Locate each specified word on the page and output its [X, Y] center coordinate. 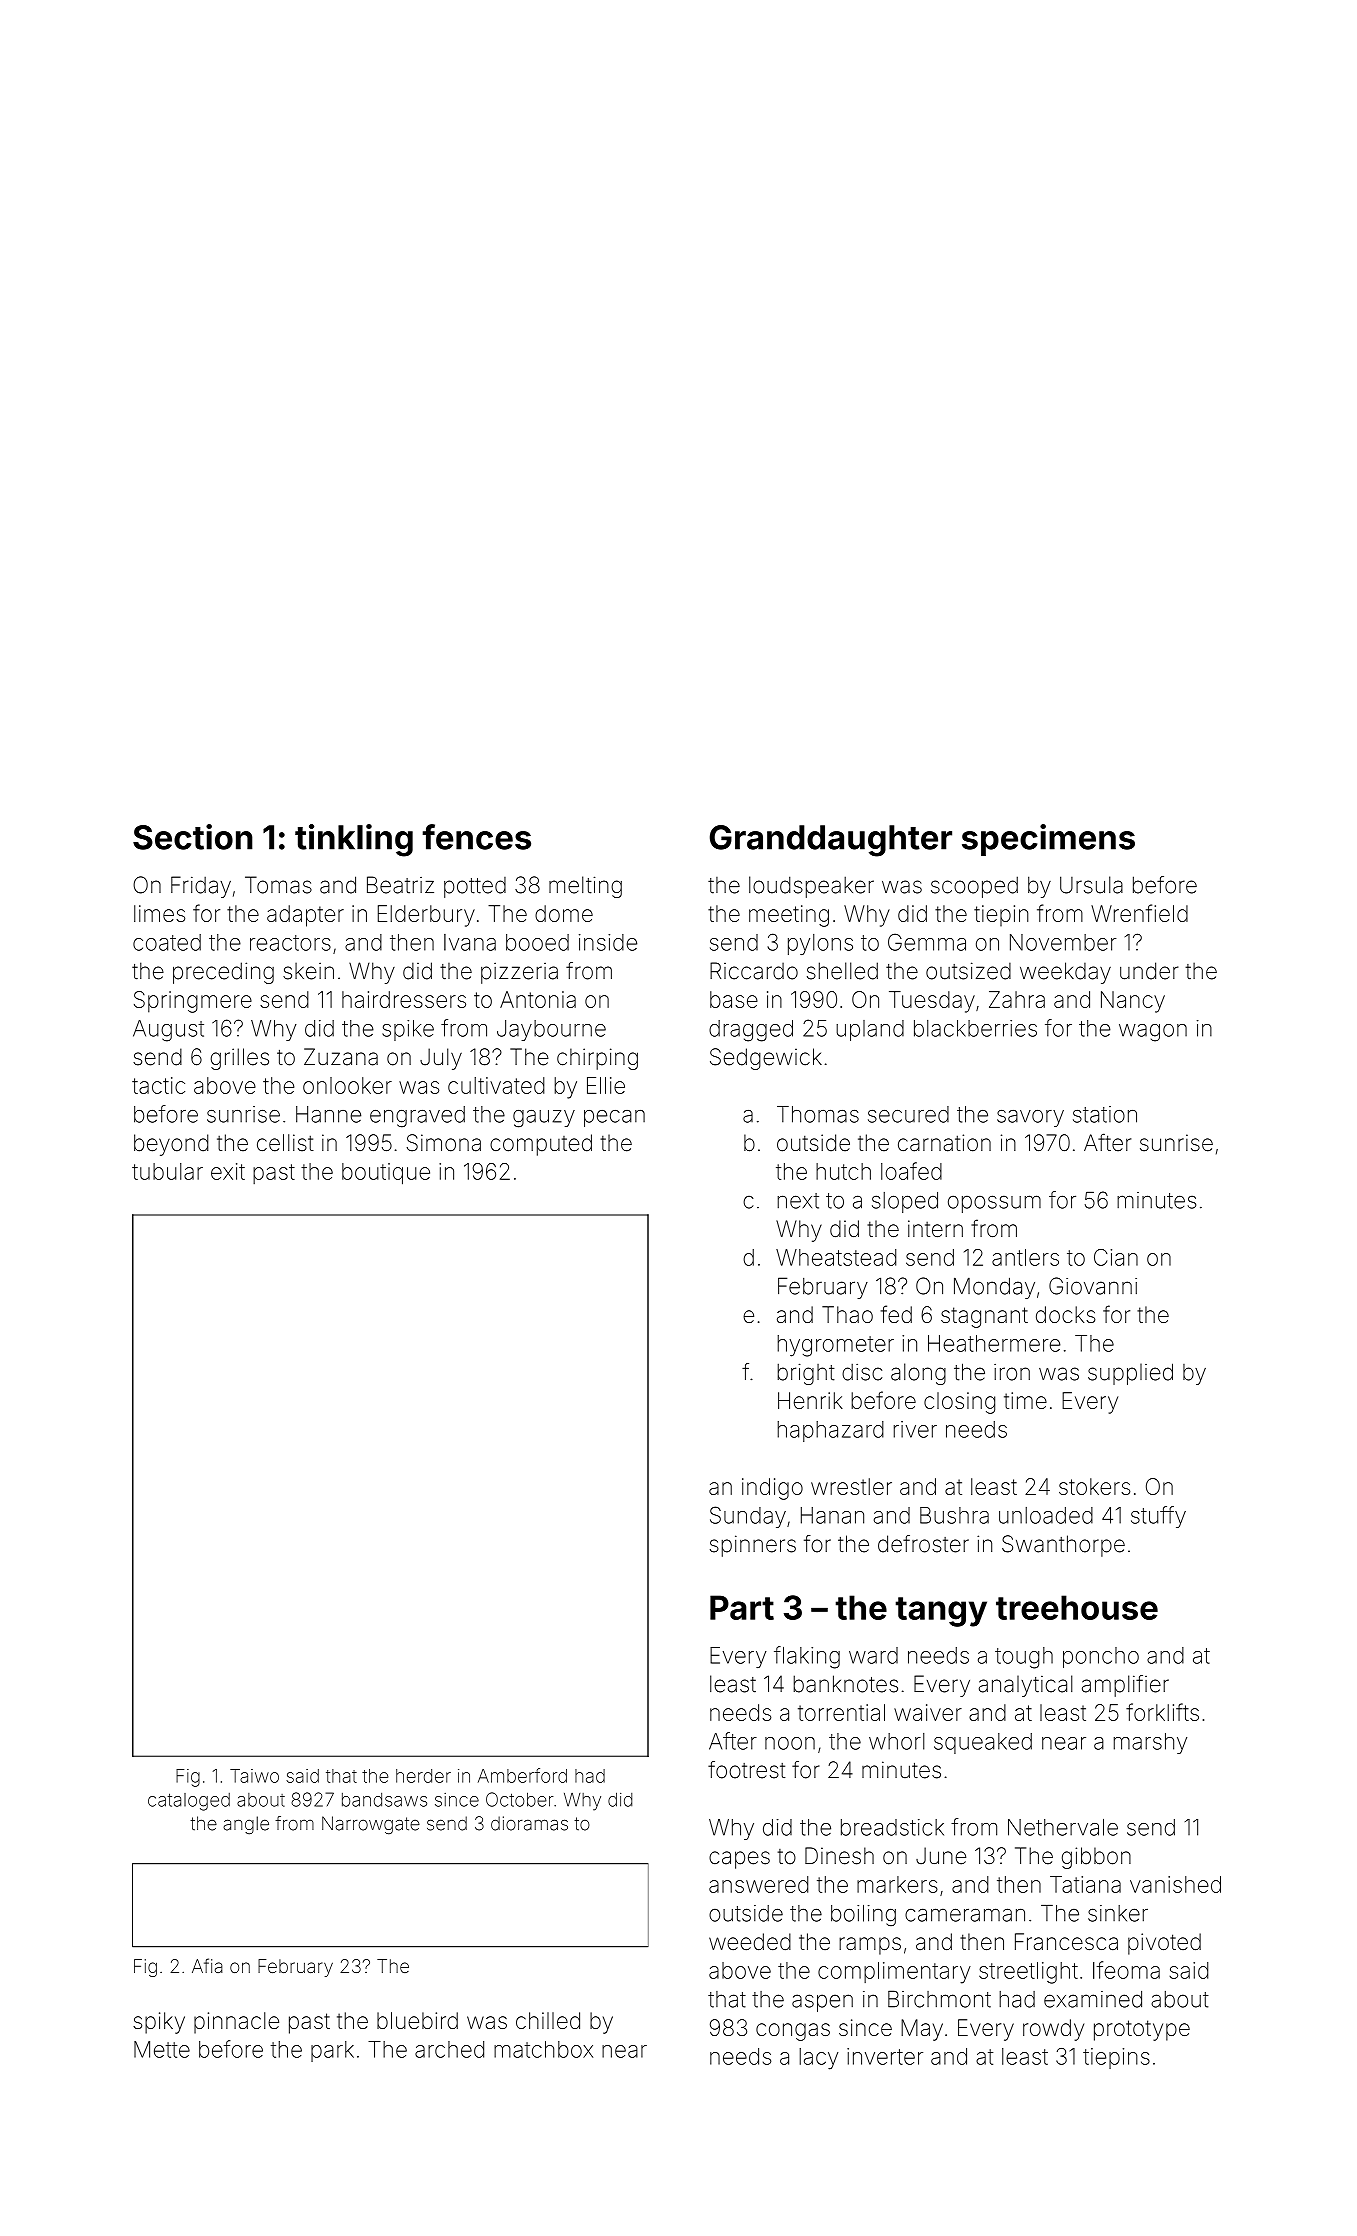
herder [423, 1776]
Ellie [606, 1085]
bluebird [417, 2020]
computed [541, 1145]
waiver [928, 1712]
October [519, 1799]
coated [167, 942]
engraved [417, 1117]
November [1063, 942]
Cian [1116, 1257]
